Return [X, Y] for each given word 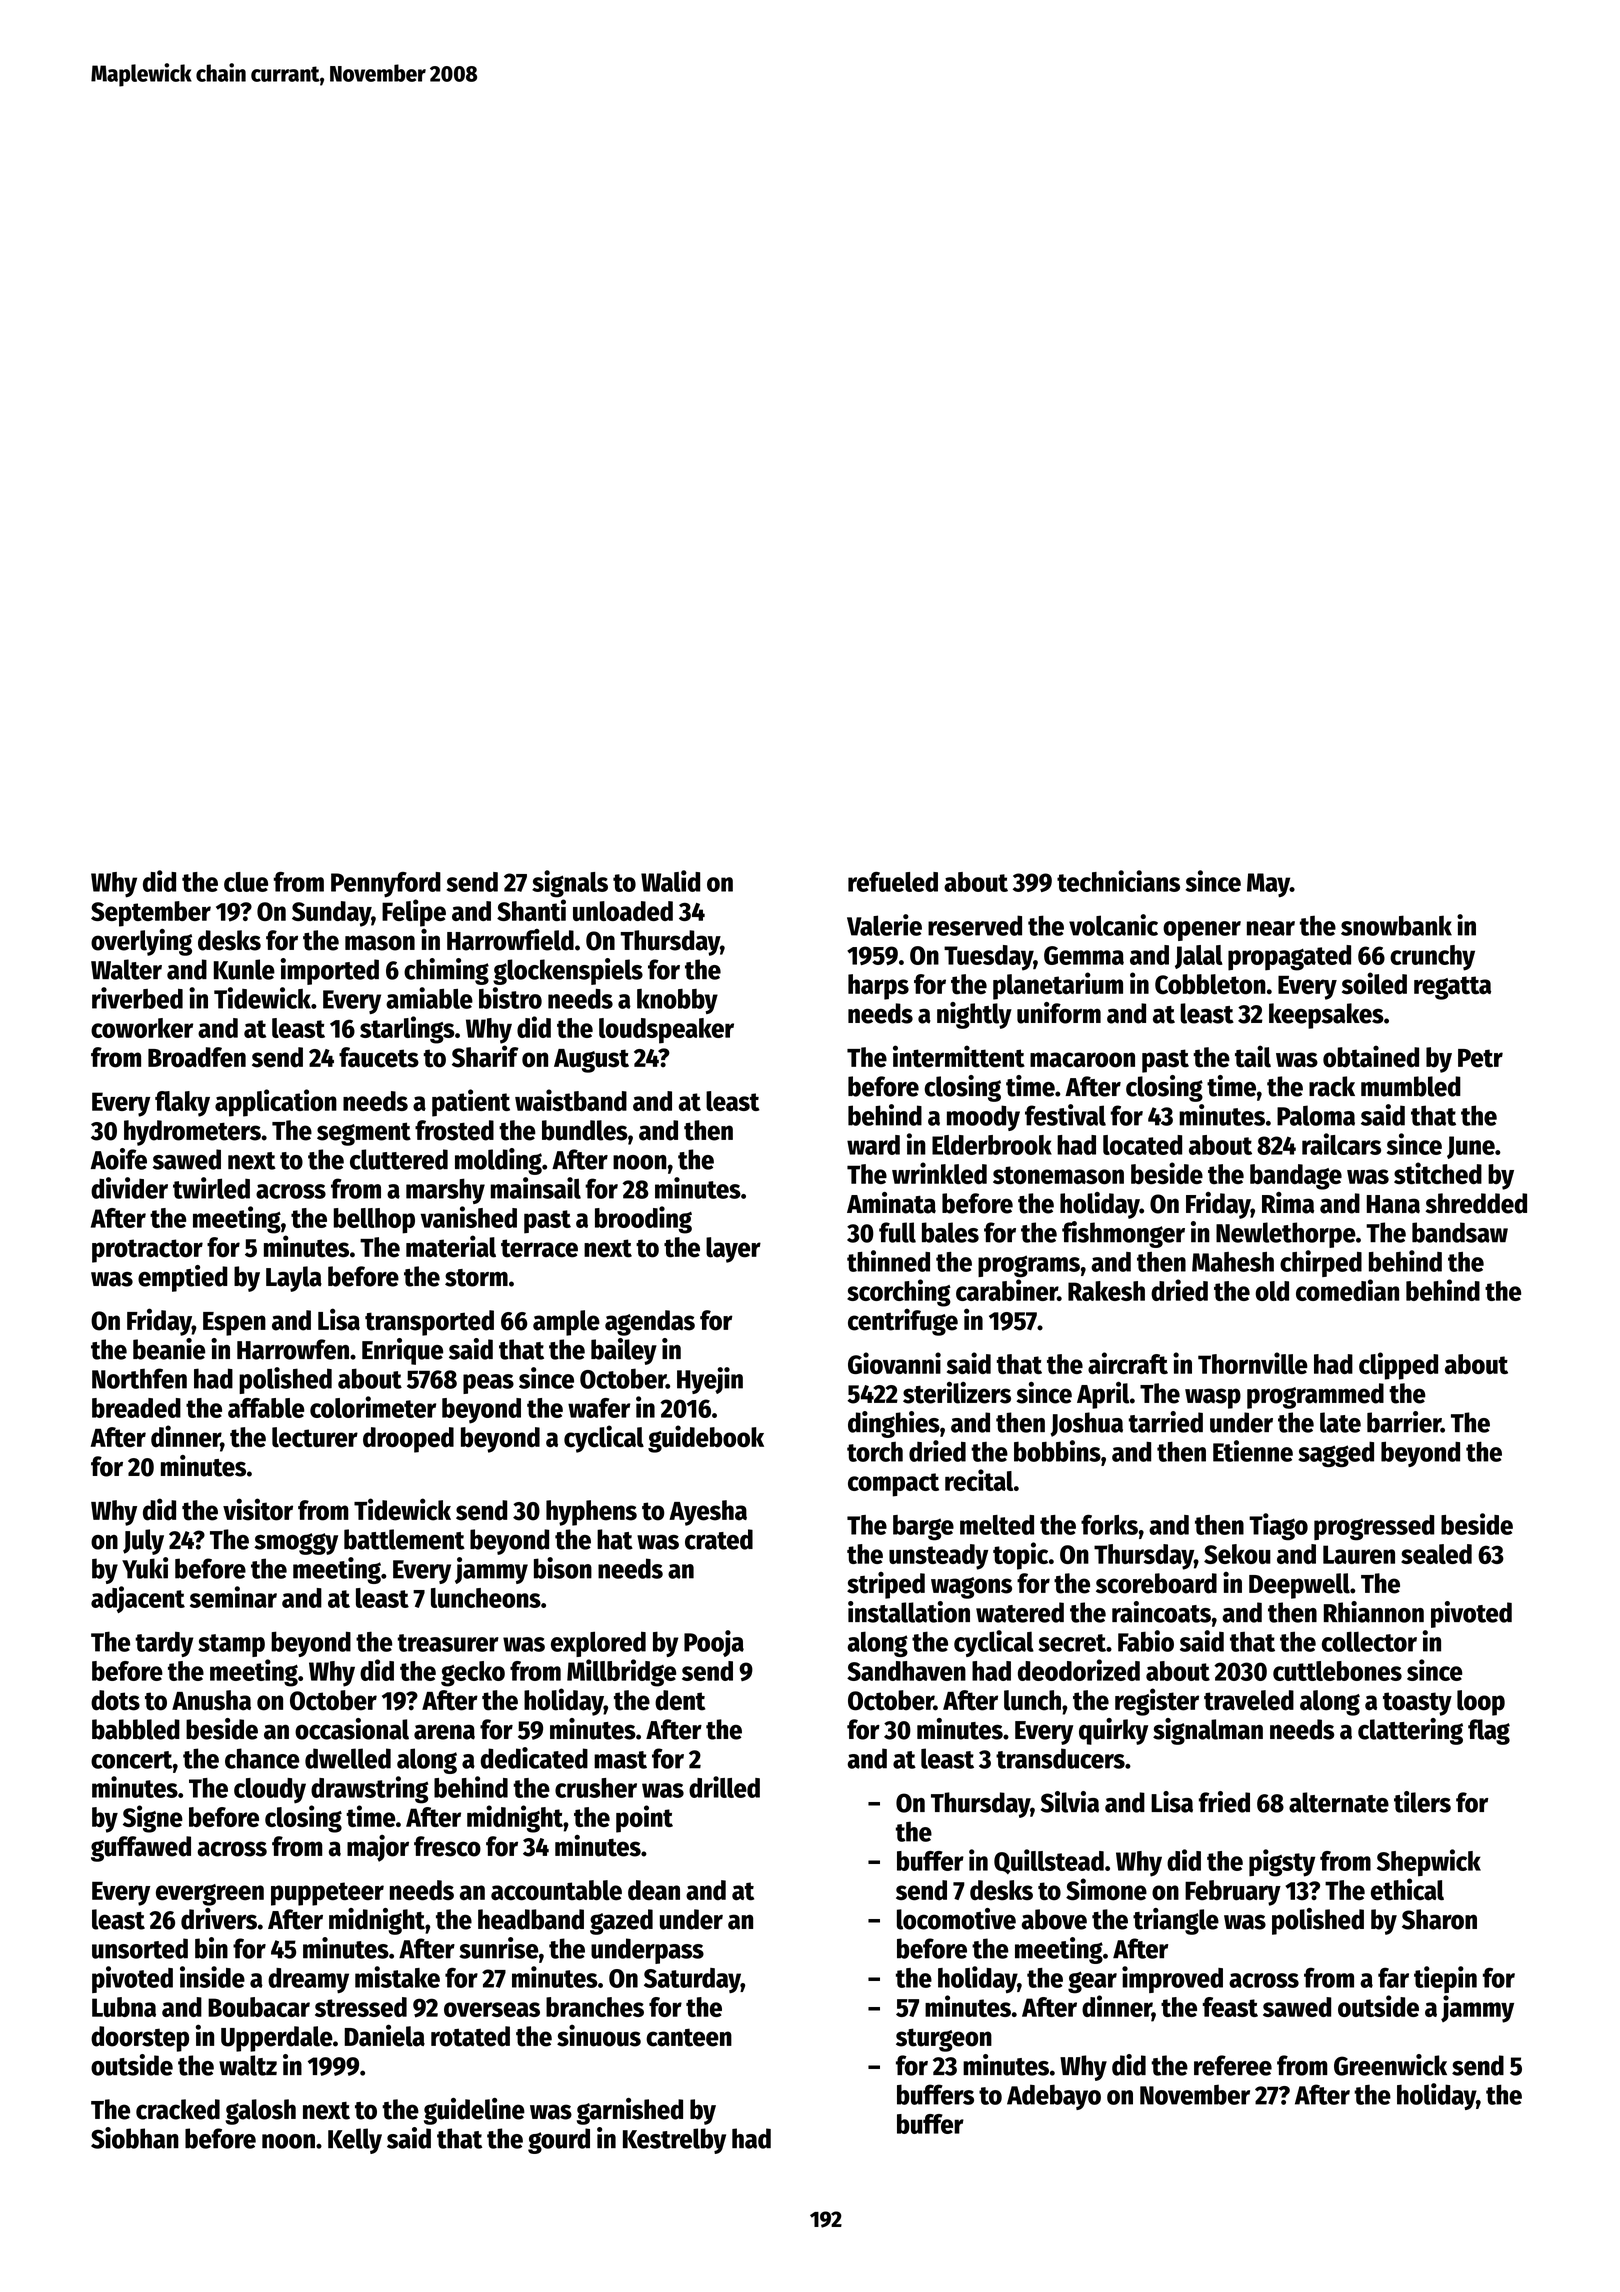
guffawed [141, 1849]
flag [1489, 1732]
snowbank [1396, 925]
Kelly [355, 2141]
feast [1230, 2007]
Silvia [1070, 1802]
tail [1253, 1056]
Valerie [884, 925]
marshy [445, 1191]
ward [873, 1145]
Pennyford [386, 885]
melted [997, 1525]
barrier [1404, 1422]
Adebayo [1054, 2097]
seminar [233, 1597]
